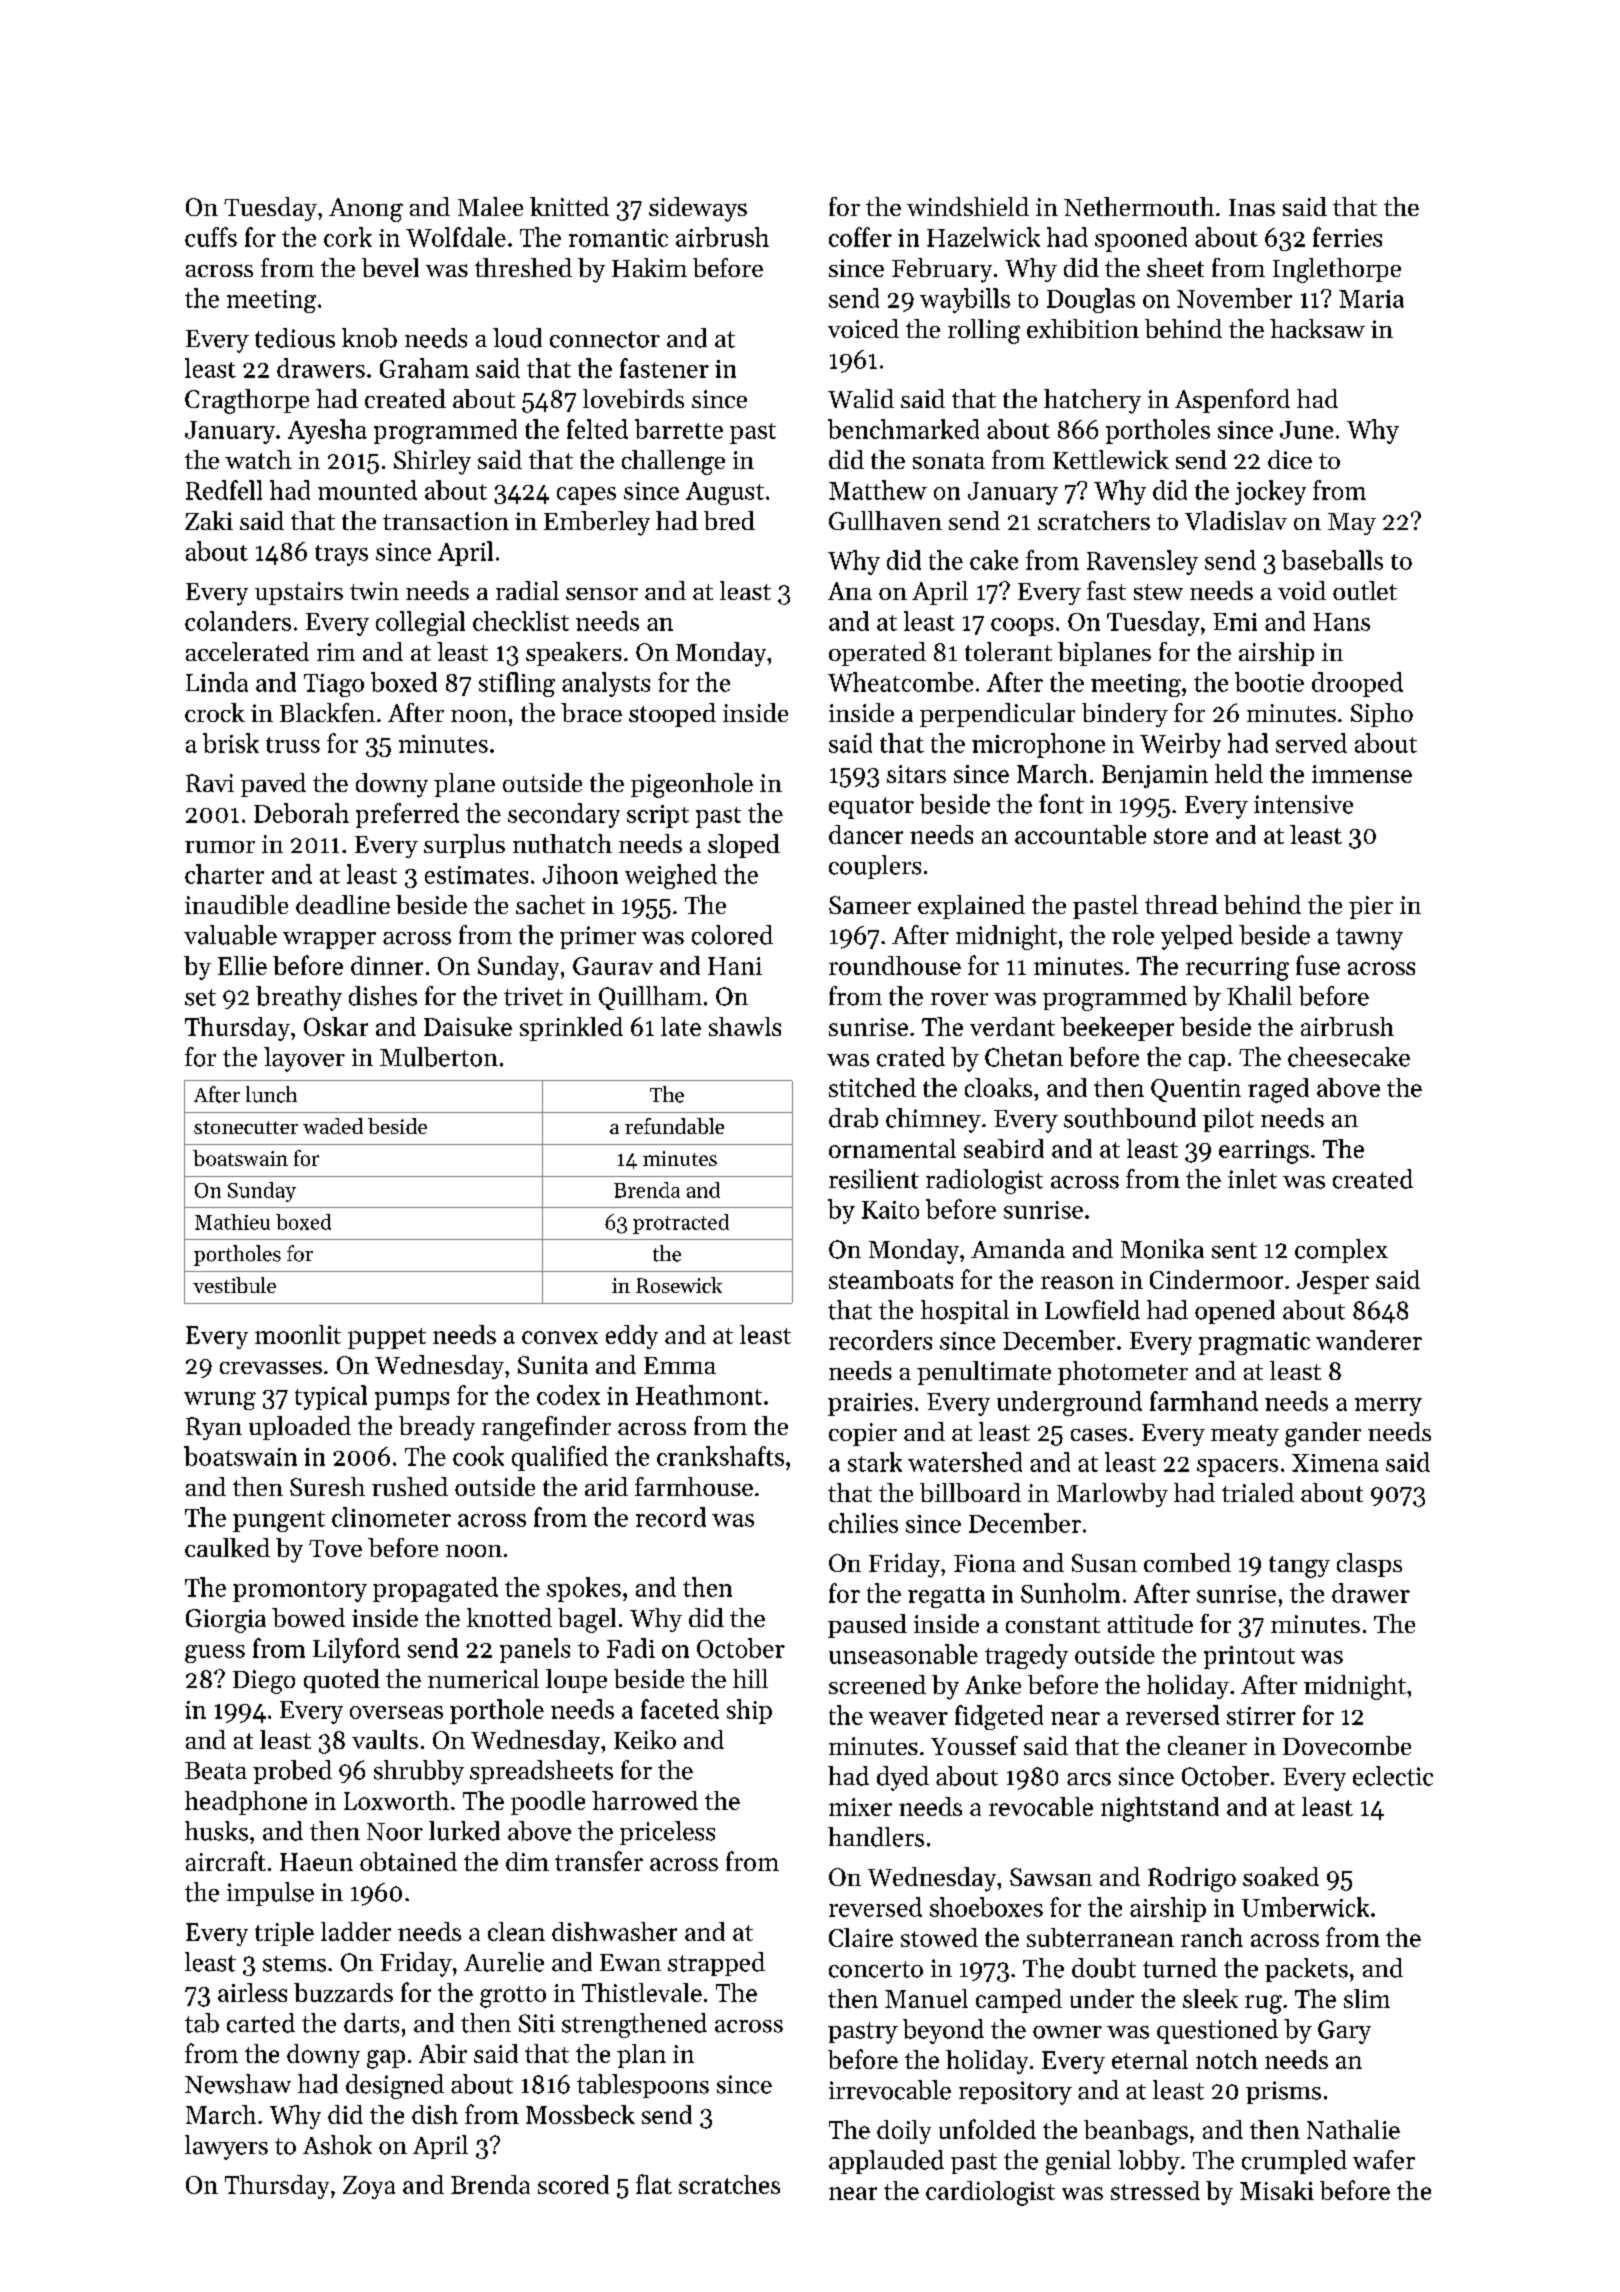 The width and height of the document is (1620, 2292). Describe the element at coordinates (329, 940) in the document. I see `wrapper` at that location.
